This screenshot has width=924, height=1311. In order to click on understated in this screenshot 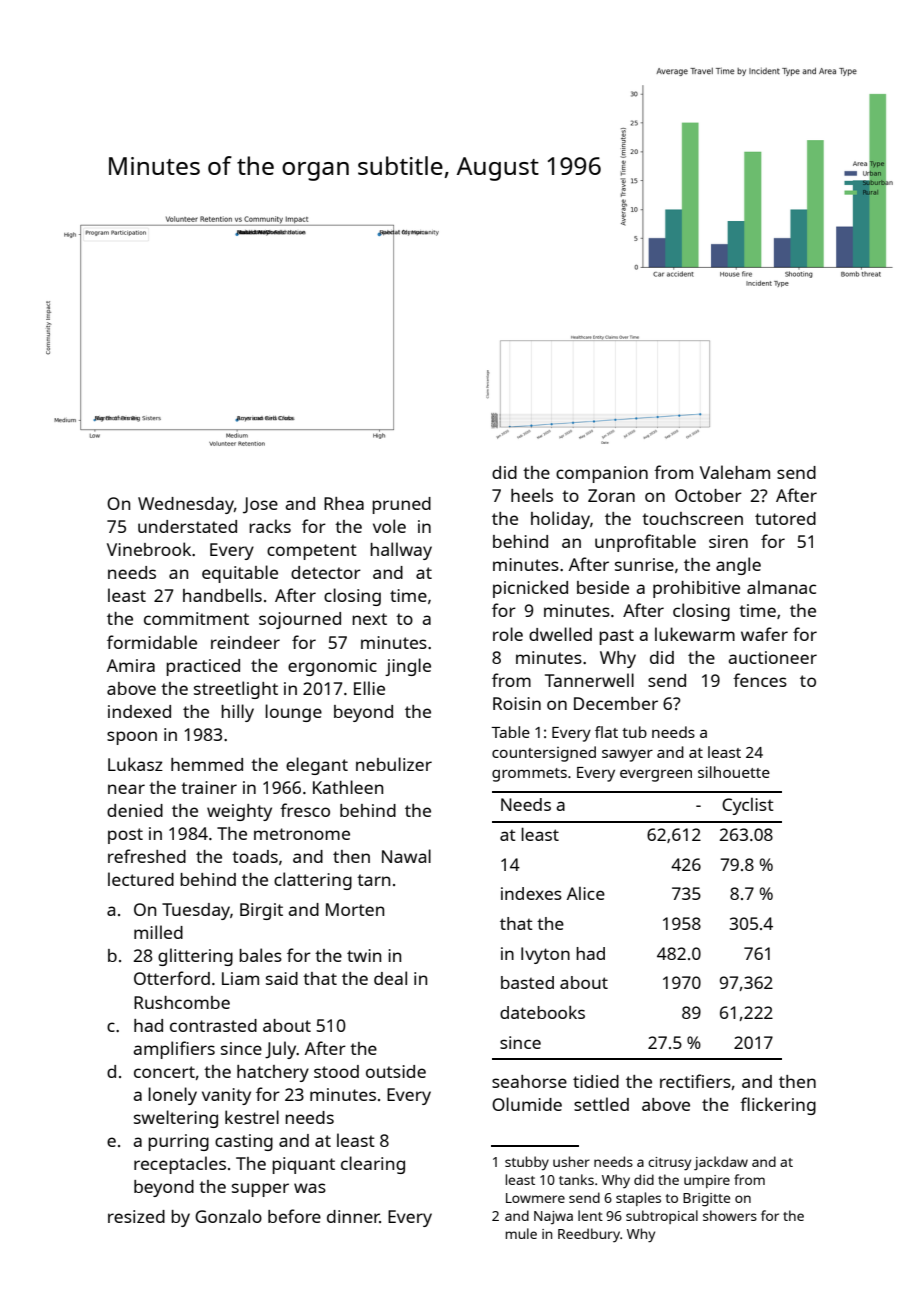, I will do `click(187, 526)`.
